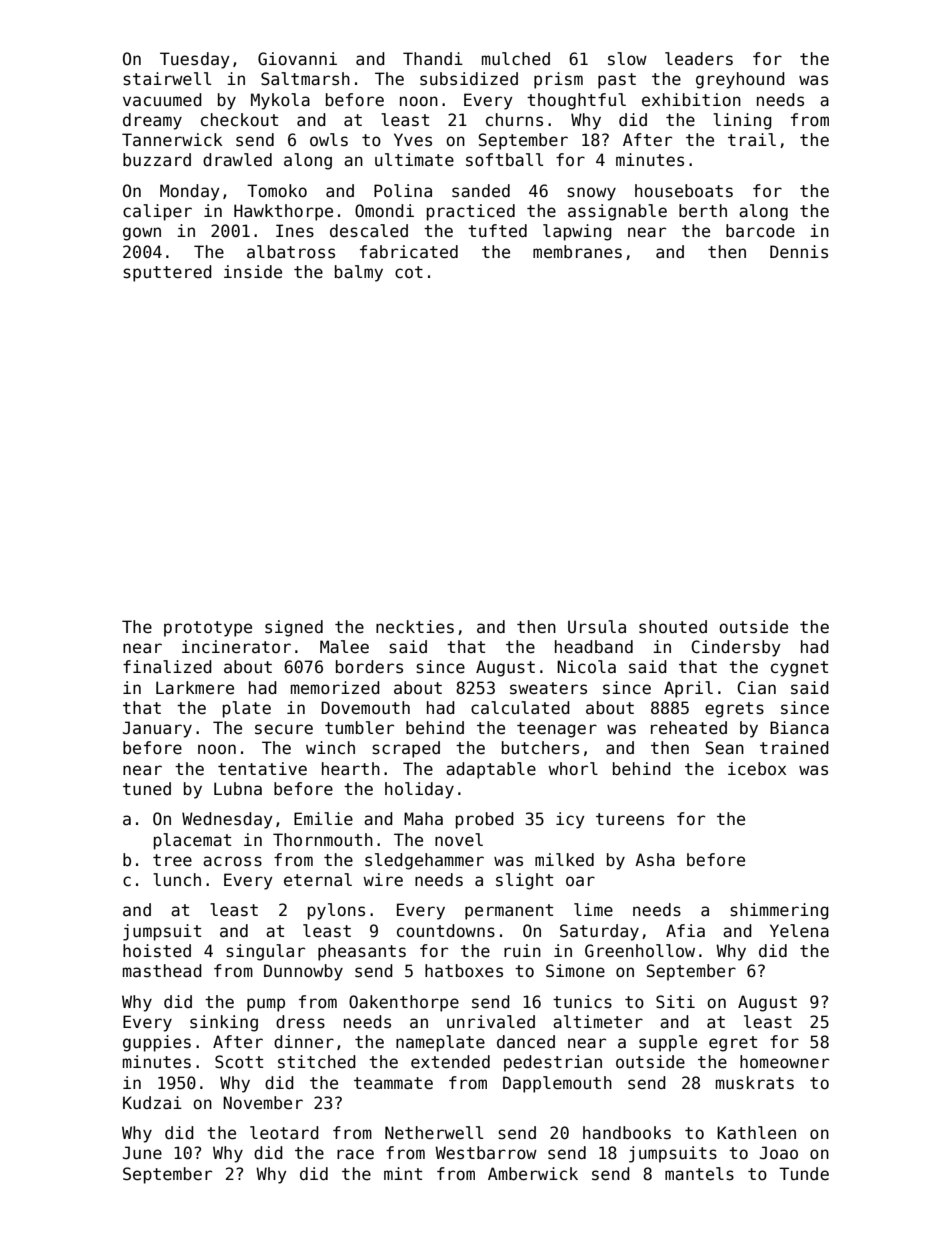 The image size is (952, 1233). I want to click on Tuesday, so click(195, 60).
